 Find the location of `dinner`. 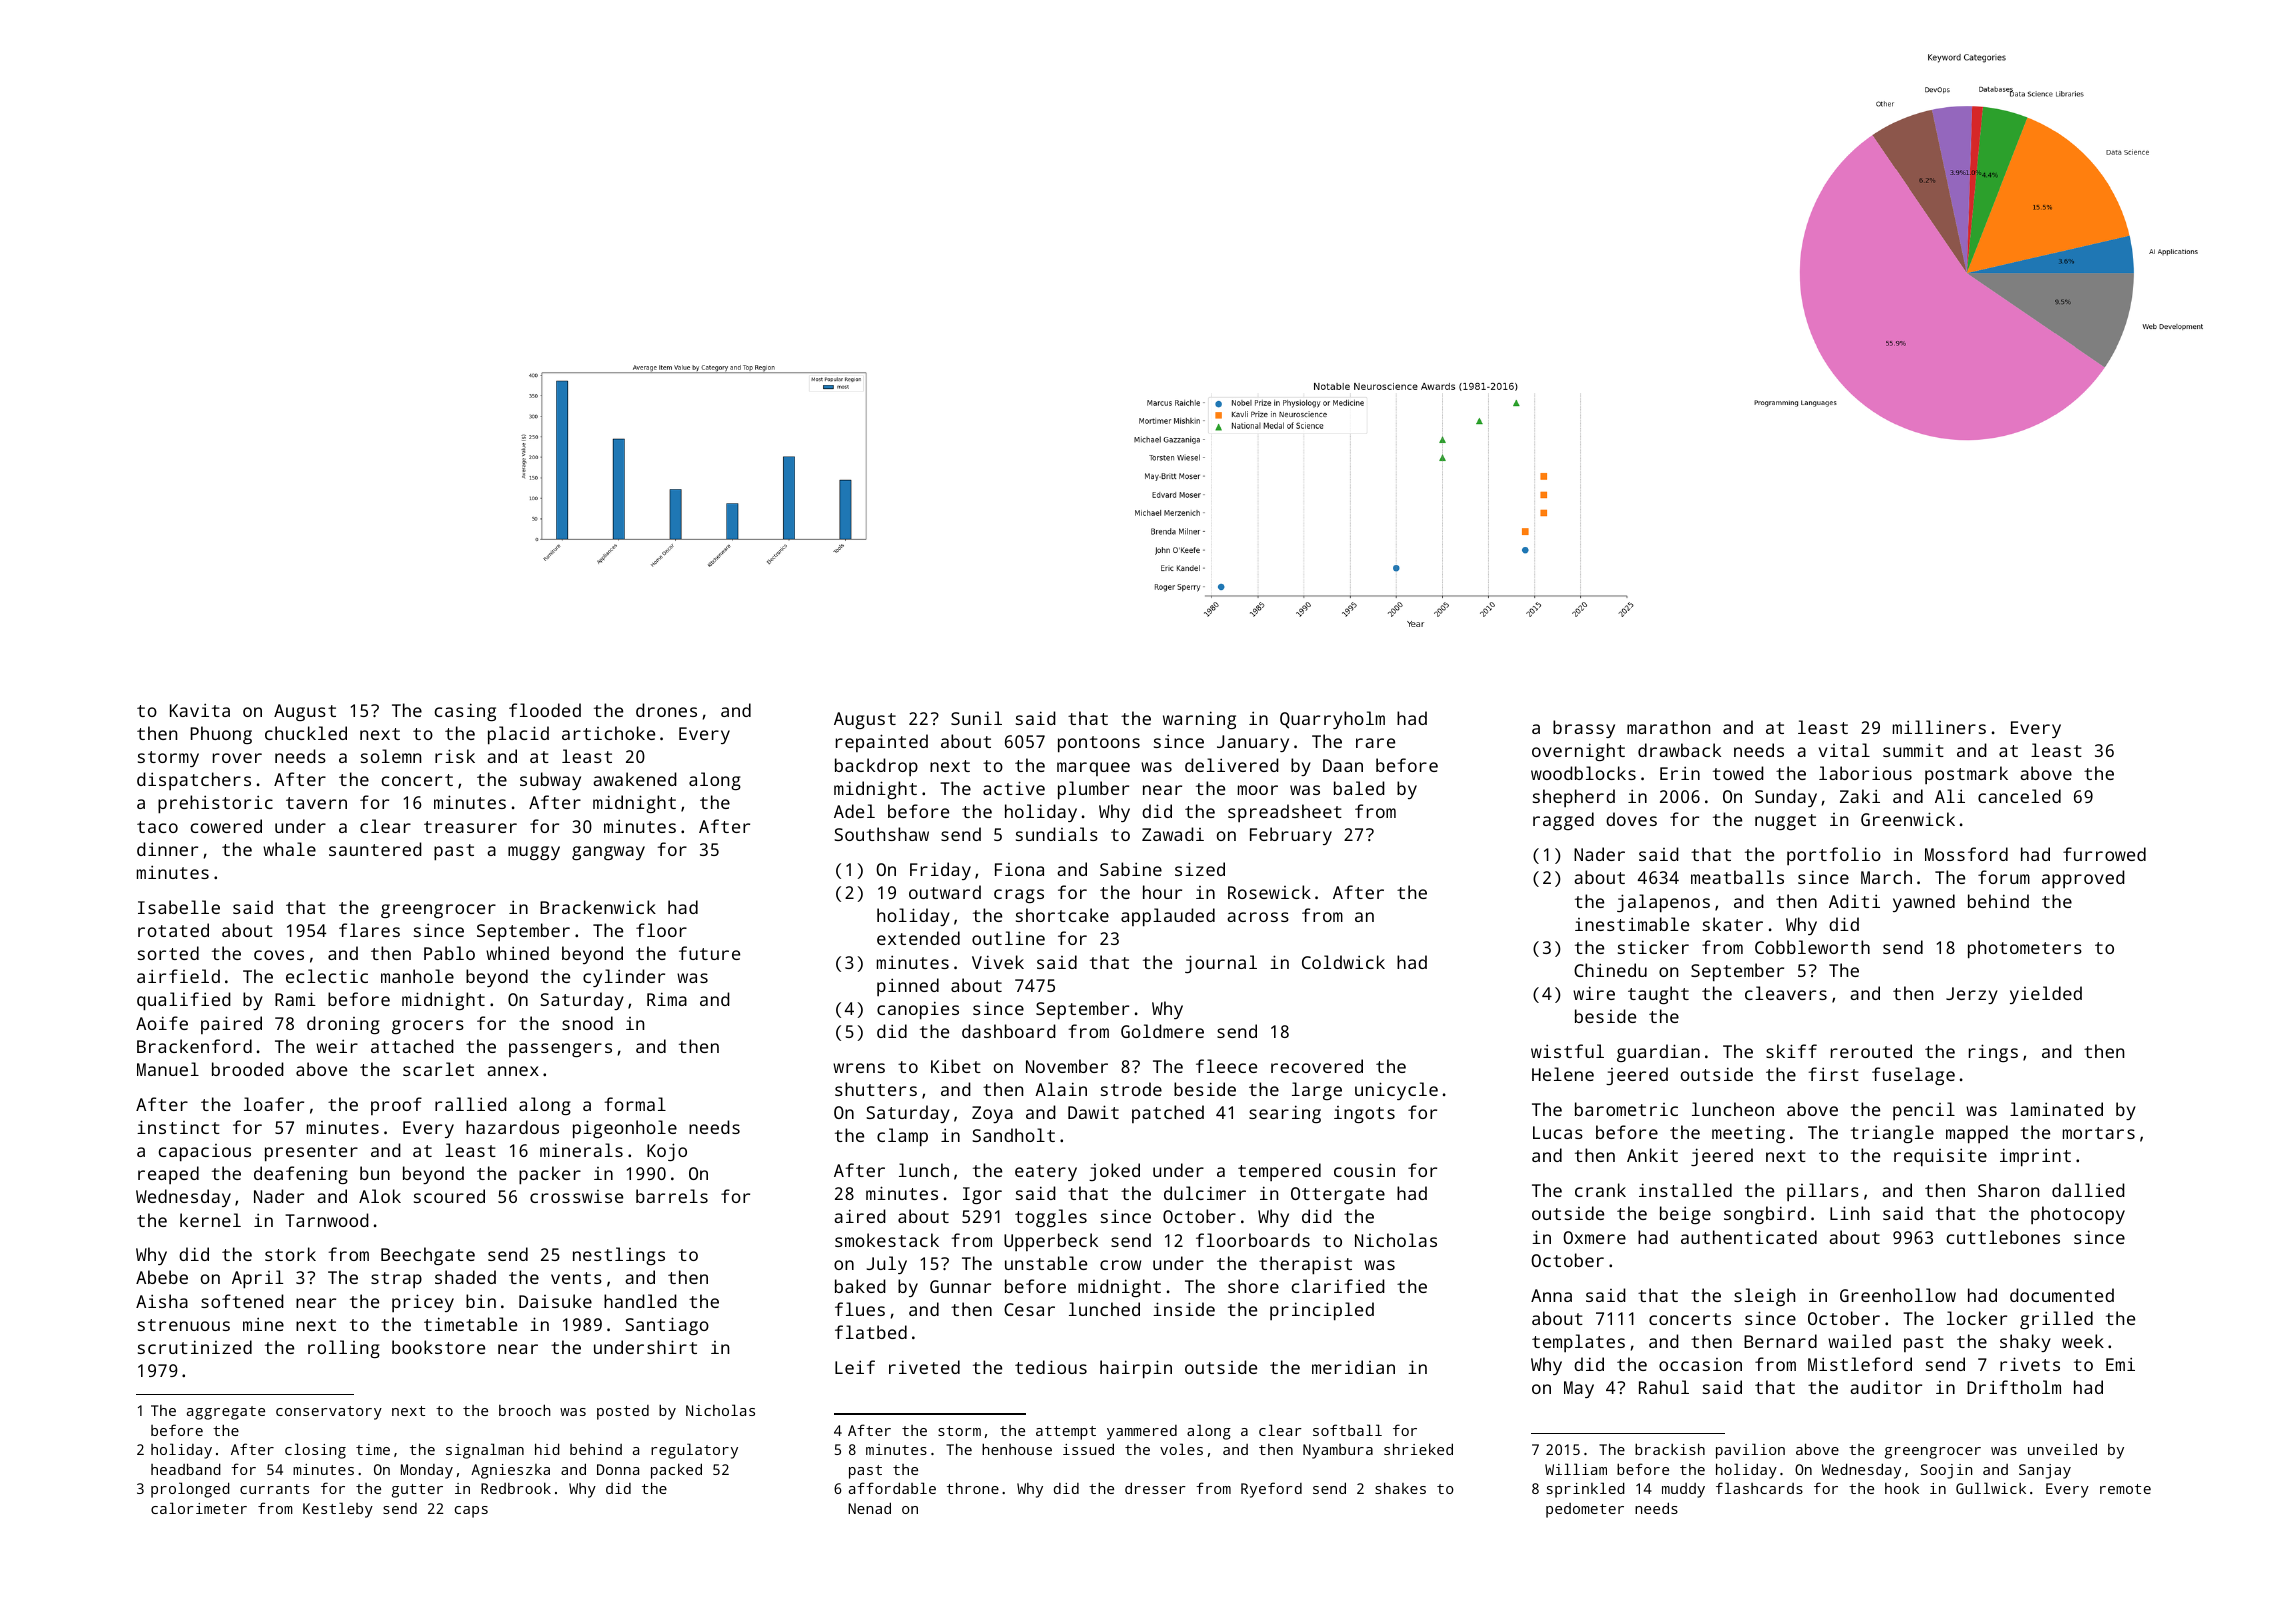

dinner is located at coordinates (167, 849).
